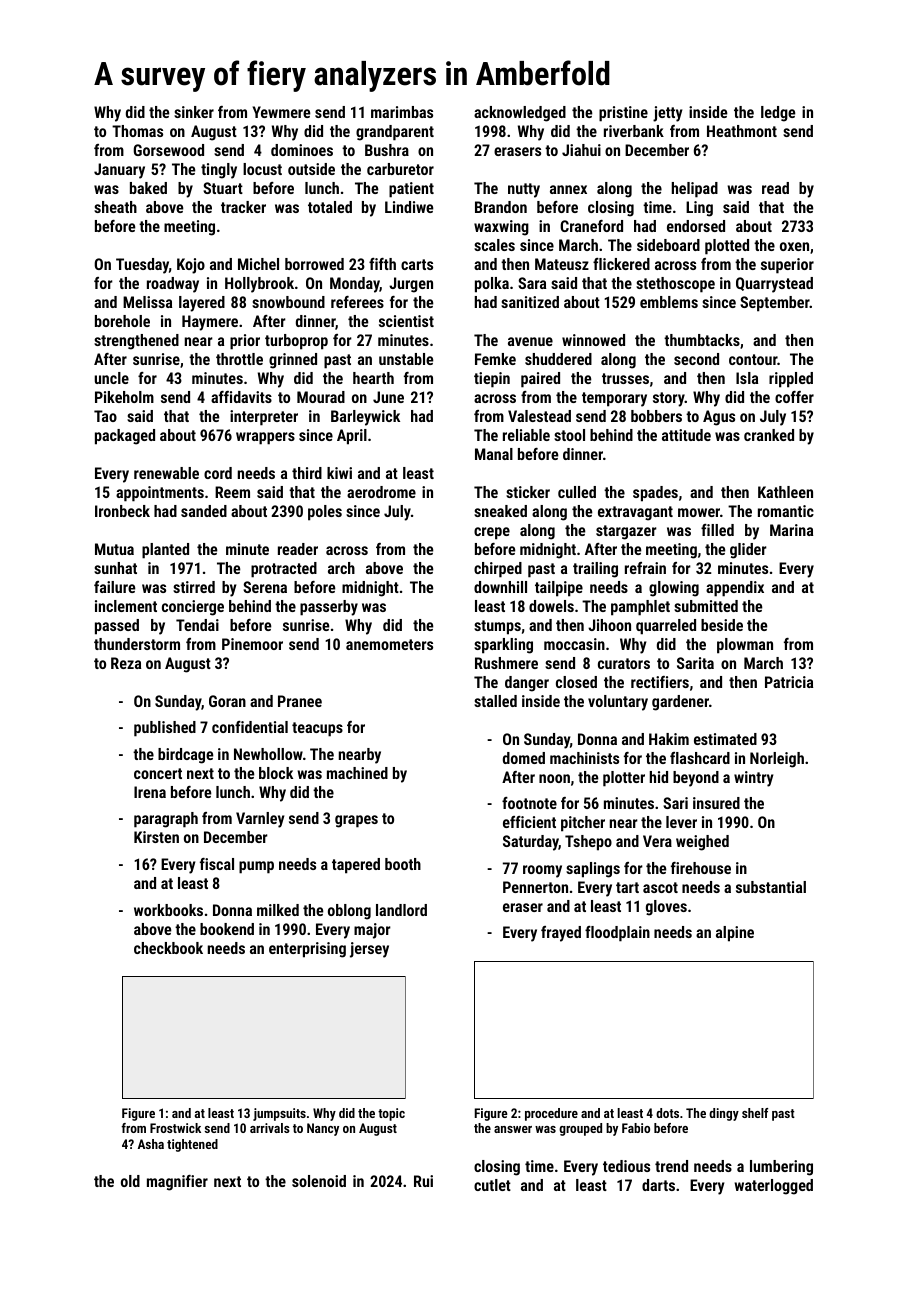 This page has height=1316, width=908. I want to click on workbooks, so click(168, 910).
